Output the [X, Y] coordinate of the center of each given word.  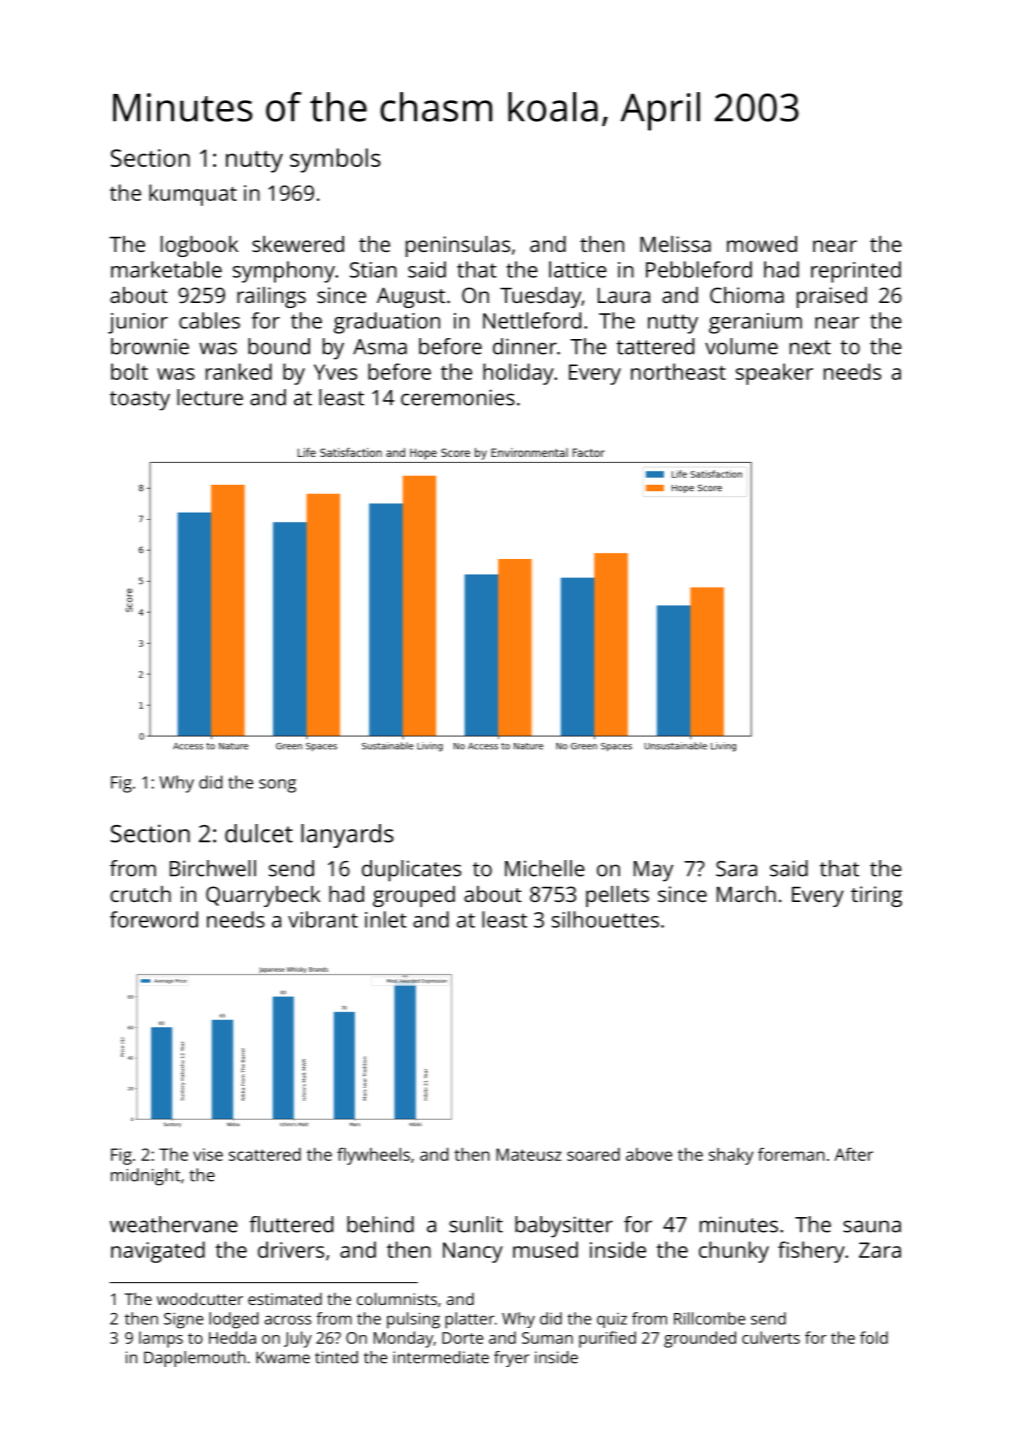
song [277, 786]
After [853, 1154]
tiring [876, 896]
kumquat [193, 195]
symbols [335, 160]
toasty [140, 401]
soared [593, 1154]
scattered [265, 1154]
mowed [762, 244]
